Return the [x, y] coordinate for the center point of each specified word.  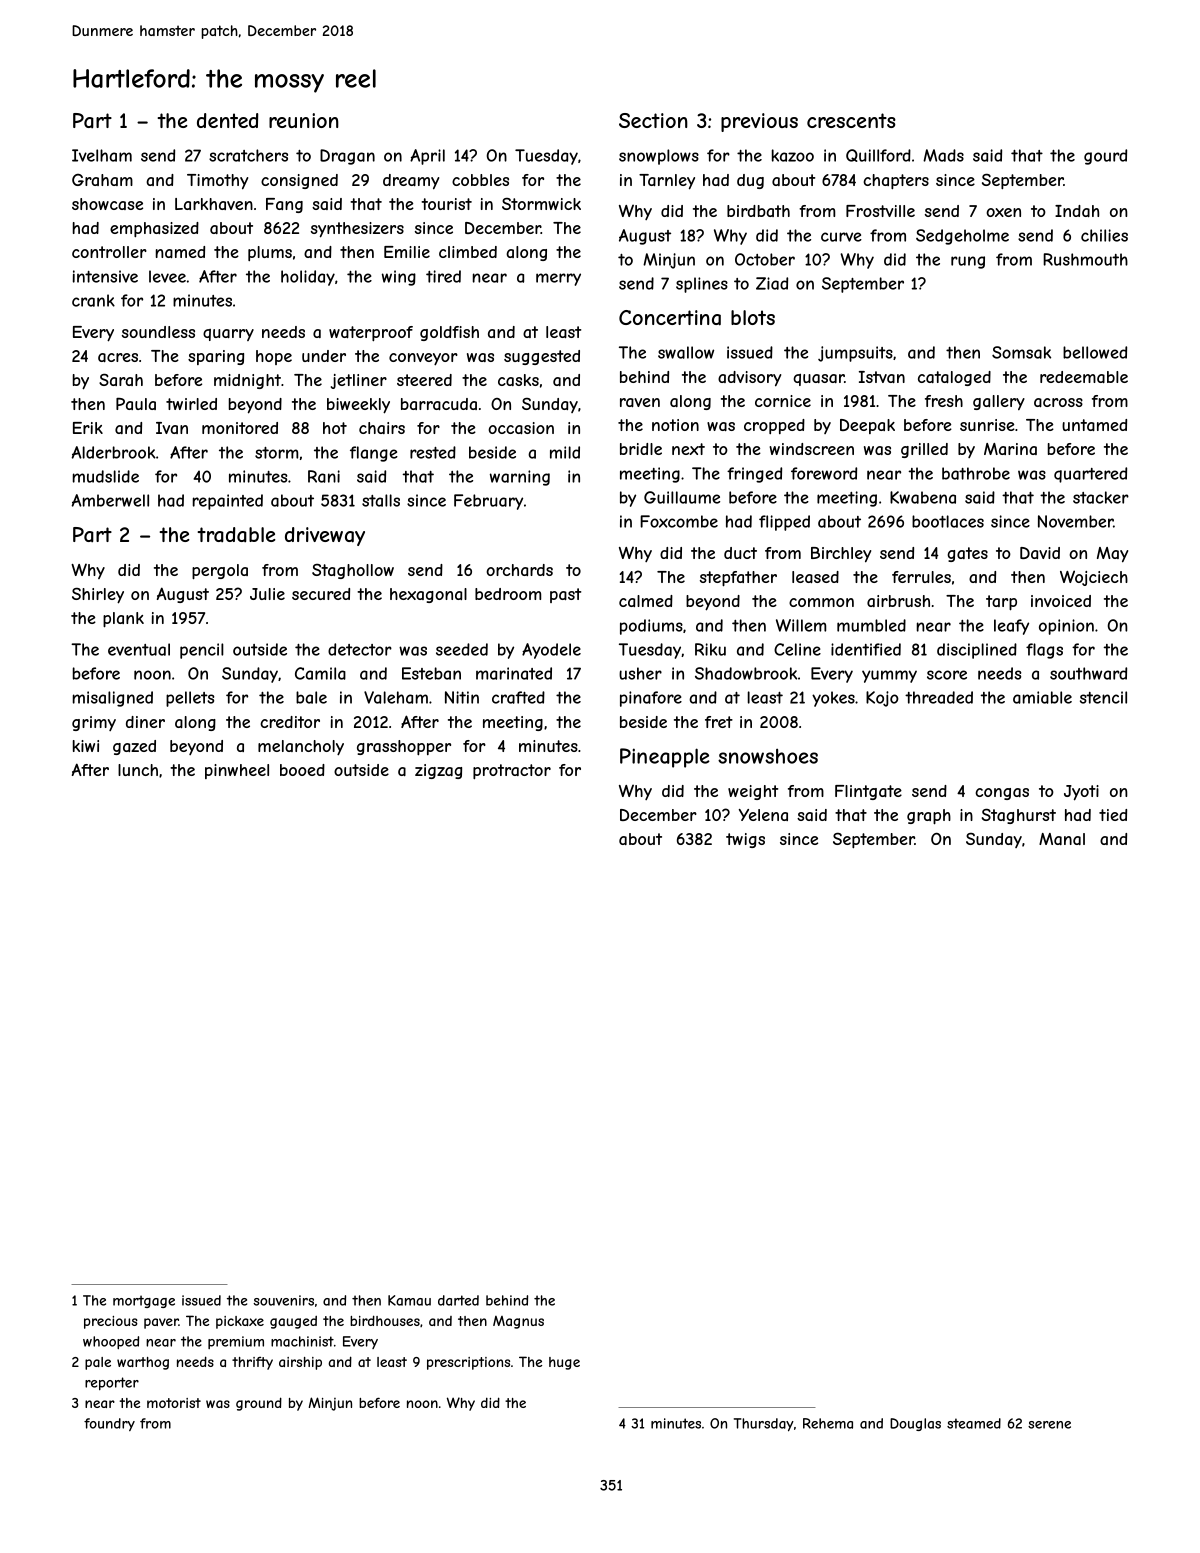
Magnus [518, 1322]
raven [640, 402]
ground [259, 1404]
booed [302, 770]
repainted [228, 502]
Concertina [670, 318]
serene [1049, 1425]
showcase [107, 204]
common [821, 602]
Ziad [772, 283]
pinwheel [237, 771]
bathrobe [976, 473]
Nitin [462, 697]
